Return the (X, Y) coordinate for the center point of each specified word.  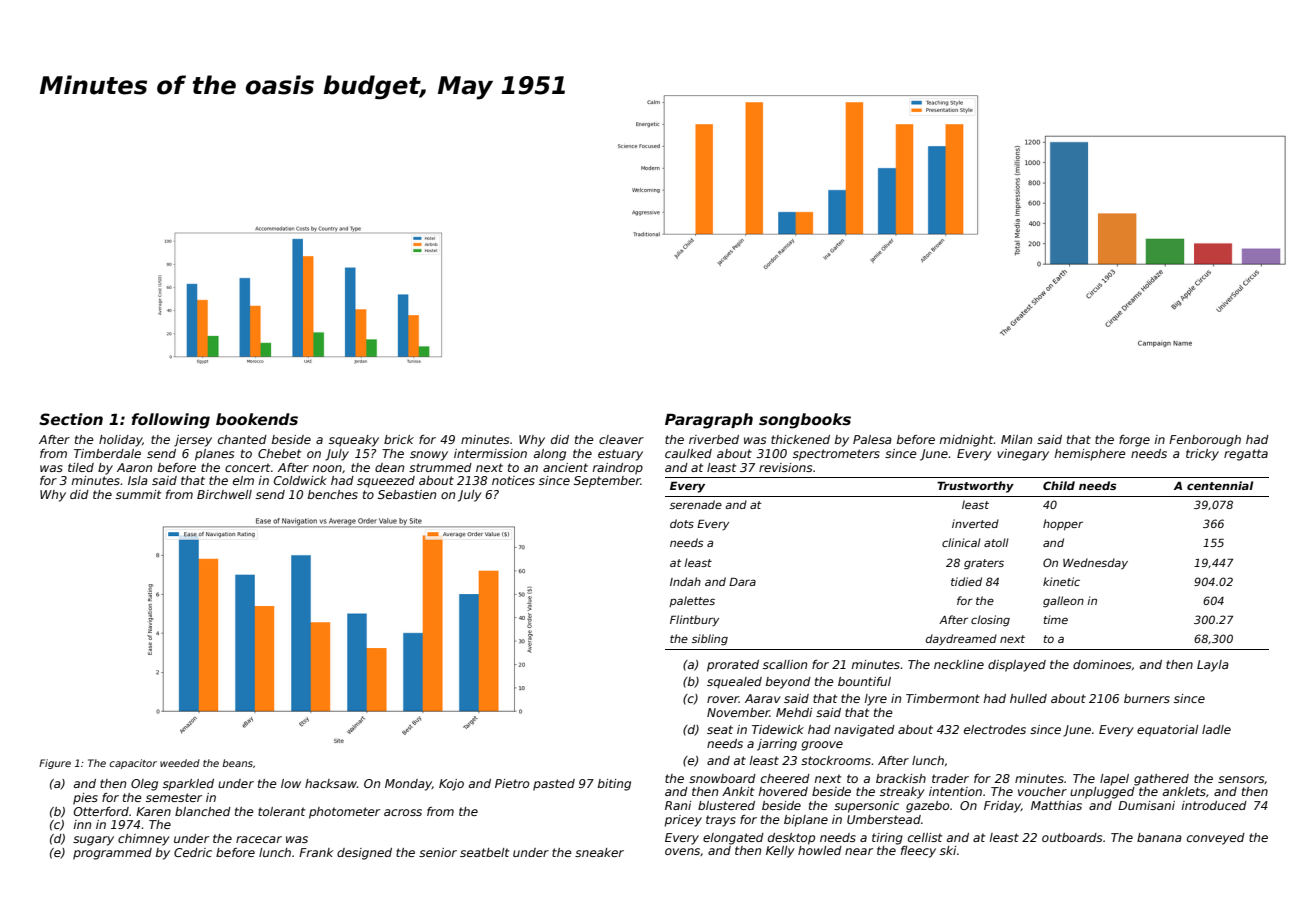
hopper (1063, 524)
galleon (1063, 602)
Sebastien (407, 494)
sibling (710, 640)
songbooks (805, 421)
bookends (257, 419)
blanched (203, 811)
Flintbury (694, 620)
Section (71, 419)
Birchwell (224, 494)
